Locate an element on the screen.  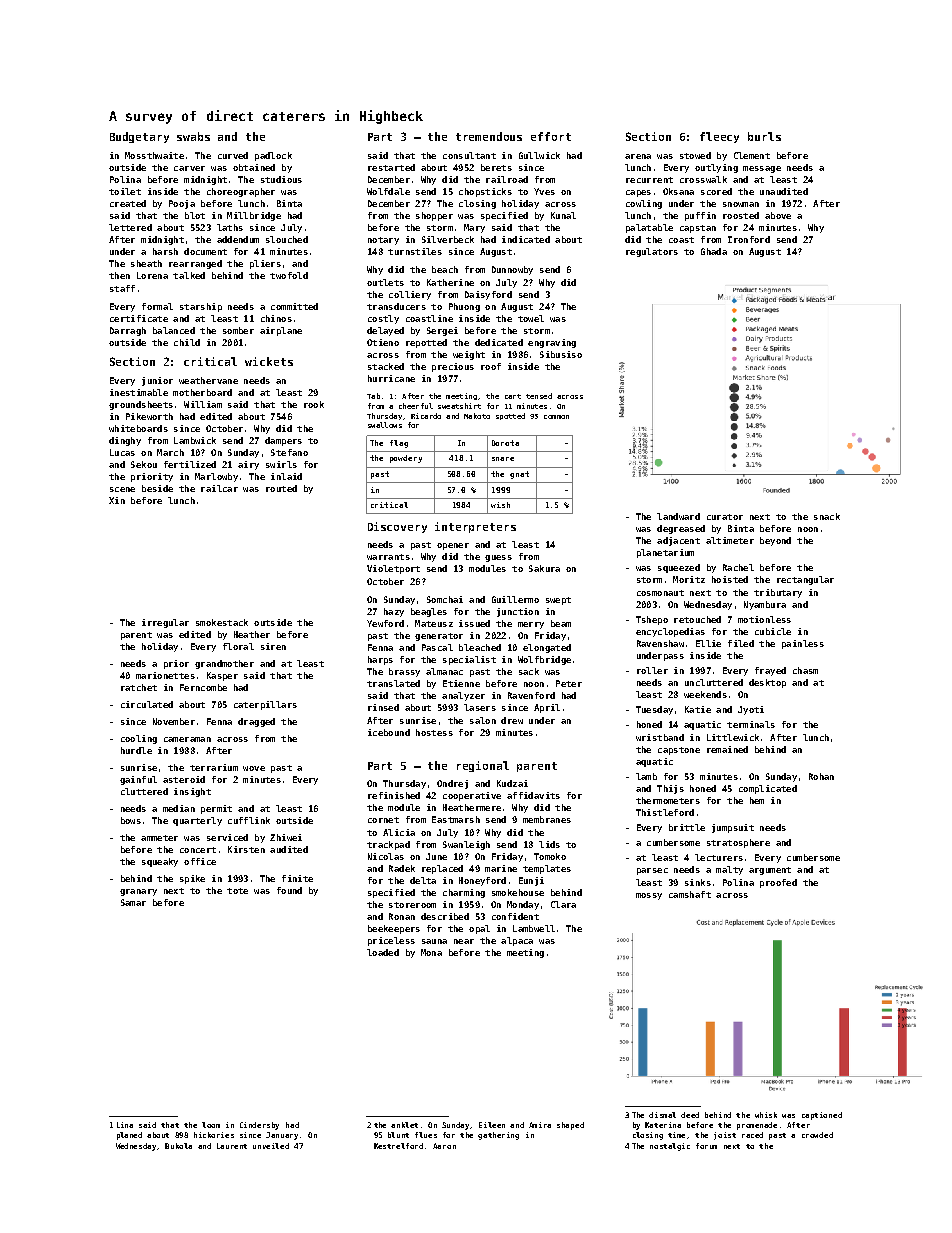
routed is located at coordinates (281, 488).
